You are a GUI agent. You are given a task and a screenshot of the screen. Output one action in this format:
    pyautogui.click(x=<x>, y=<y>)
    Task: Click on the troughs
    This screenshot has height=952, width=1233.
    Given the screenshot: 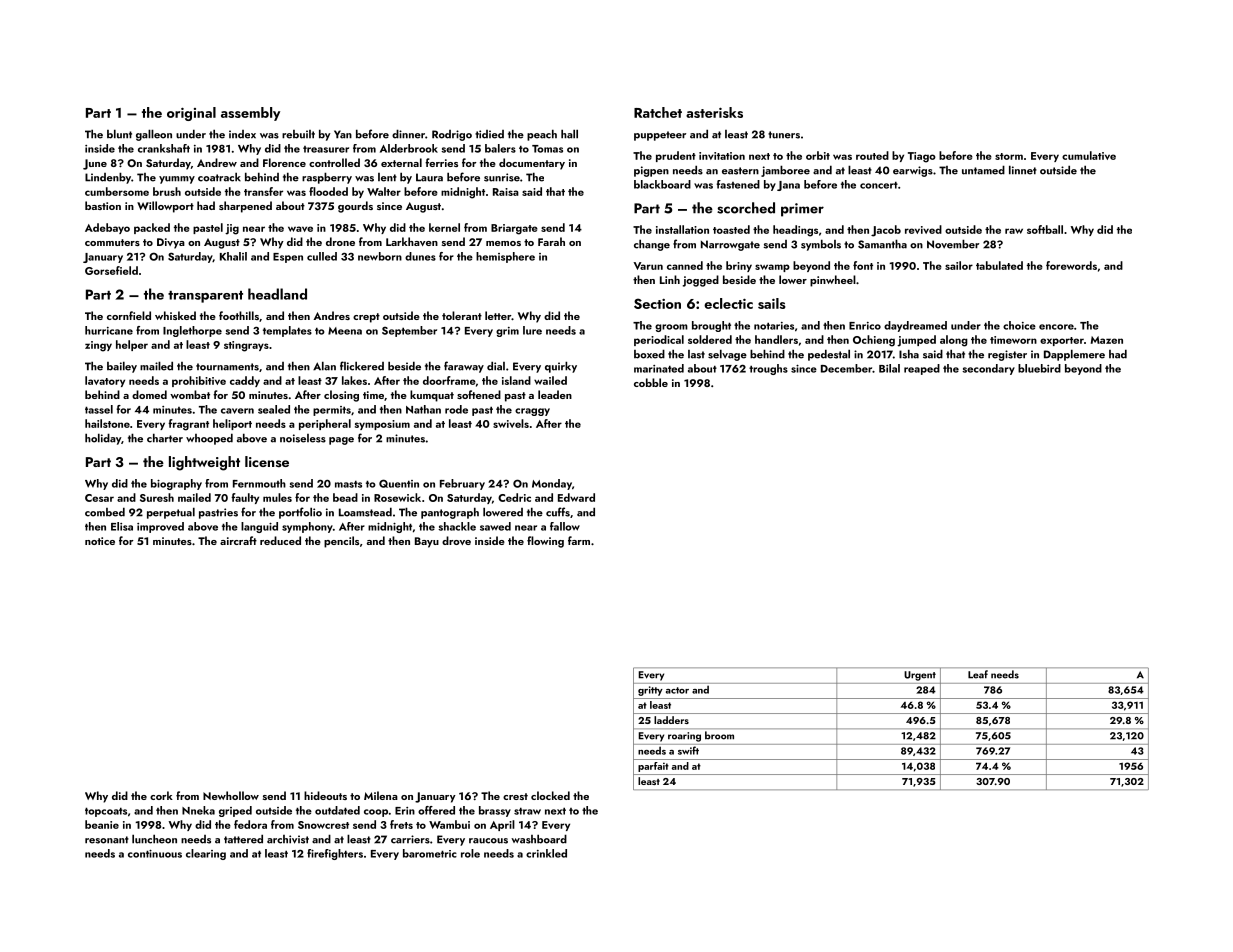 What is the action you would take?
    pyautogui.click(x=768, y=369)
